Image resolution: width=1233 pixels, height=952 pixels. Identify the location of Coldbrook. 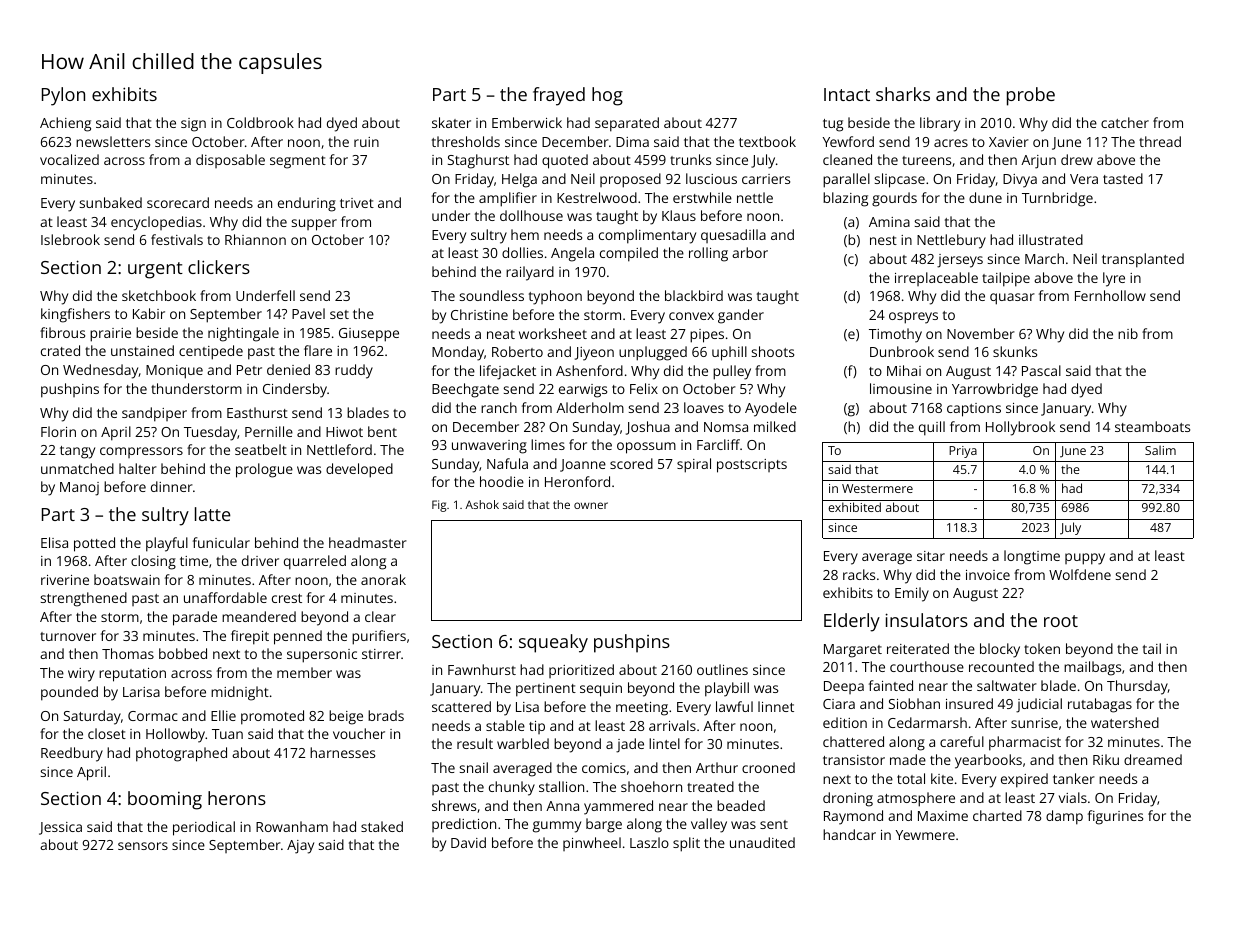
(260, 122).
